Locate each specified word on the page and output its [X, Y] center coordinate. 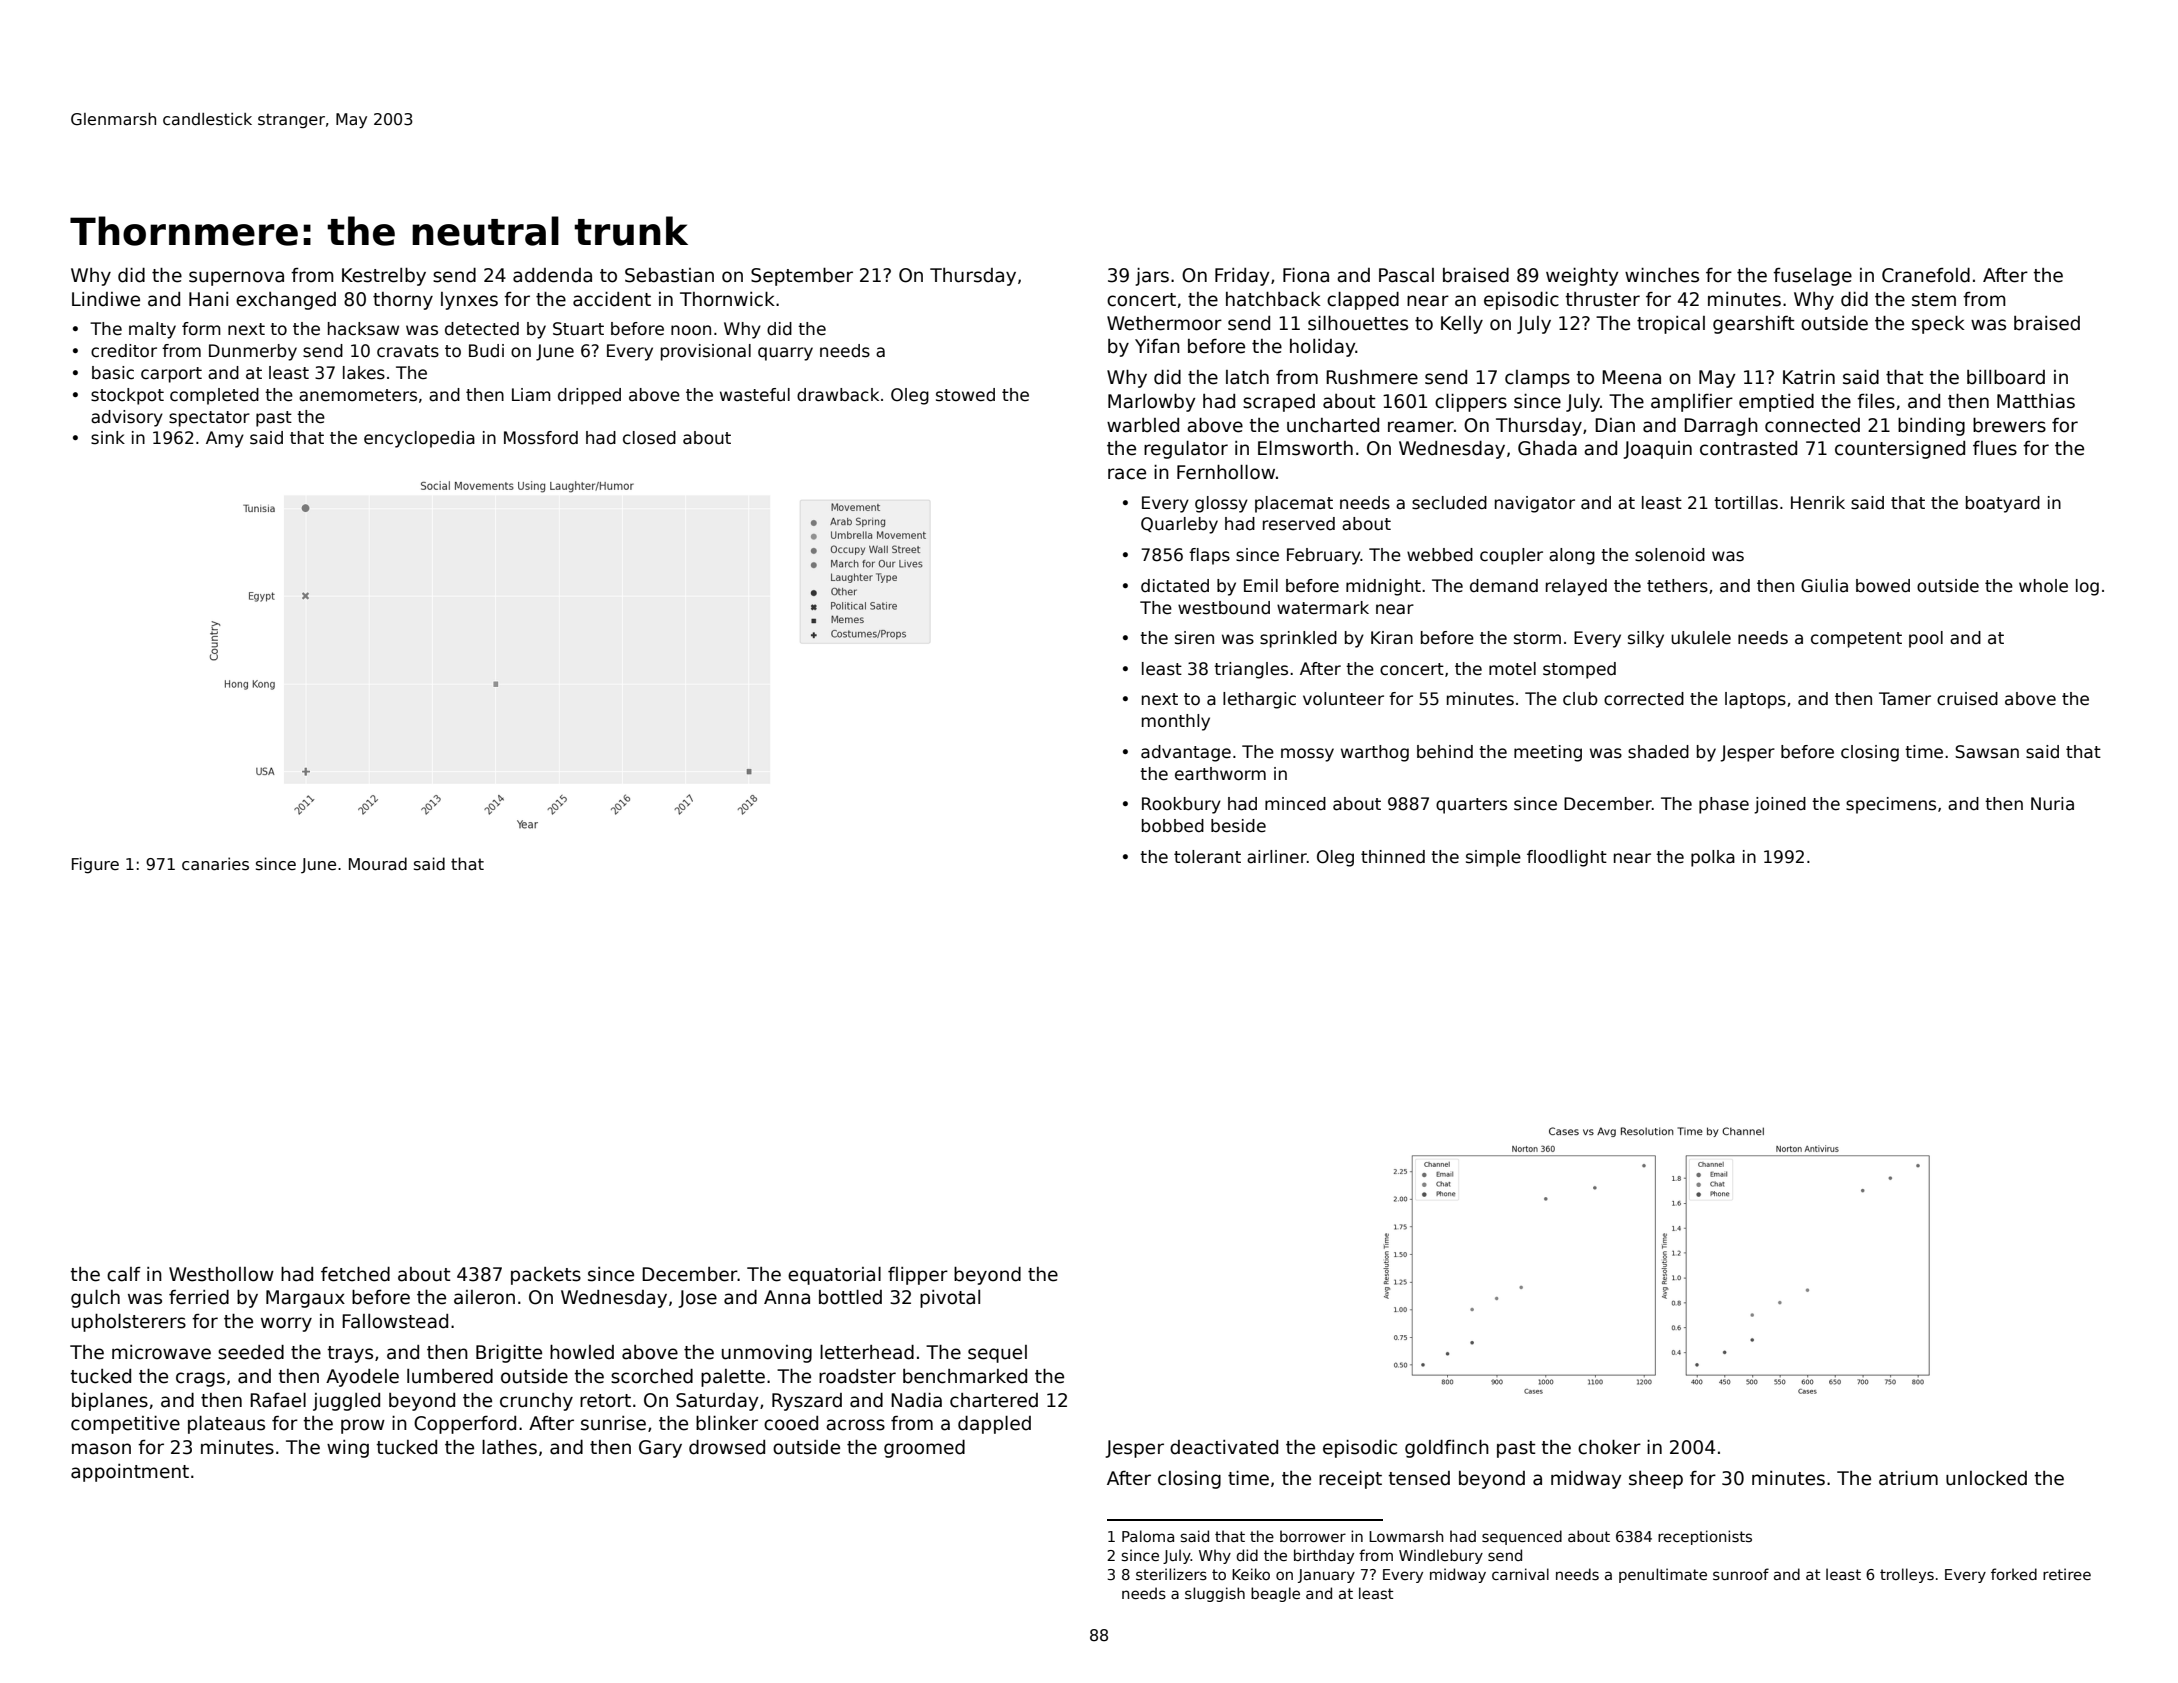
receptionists [1705, 1537]
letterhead [867, 1352]
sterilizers [1171, 1574]
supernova [236, 278]
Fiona [1306, 275]
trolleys [1907, 1575]
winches [1662, 275]
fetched [355, 1274]
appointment [130, 1473]
